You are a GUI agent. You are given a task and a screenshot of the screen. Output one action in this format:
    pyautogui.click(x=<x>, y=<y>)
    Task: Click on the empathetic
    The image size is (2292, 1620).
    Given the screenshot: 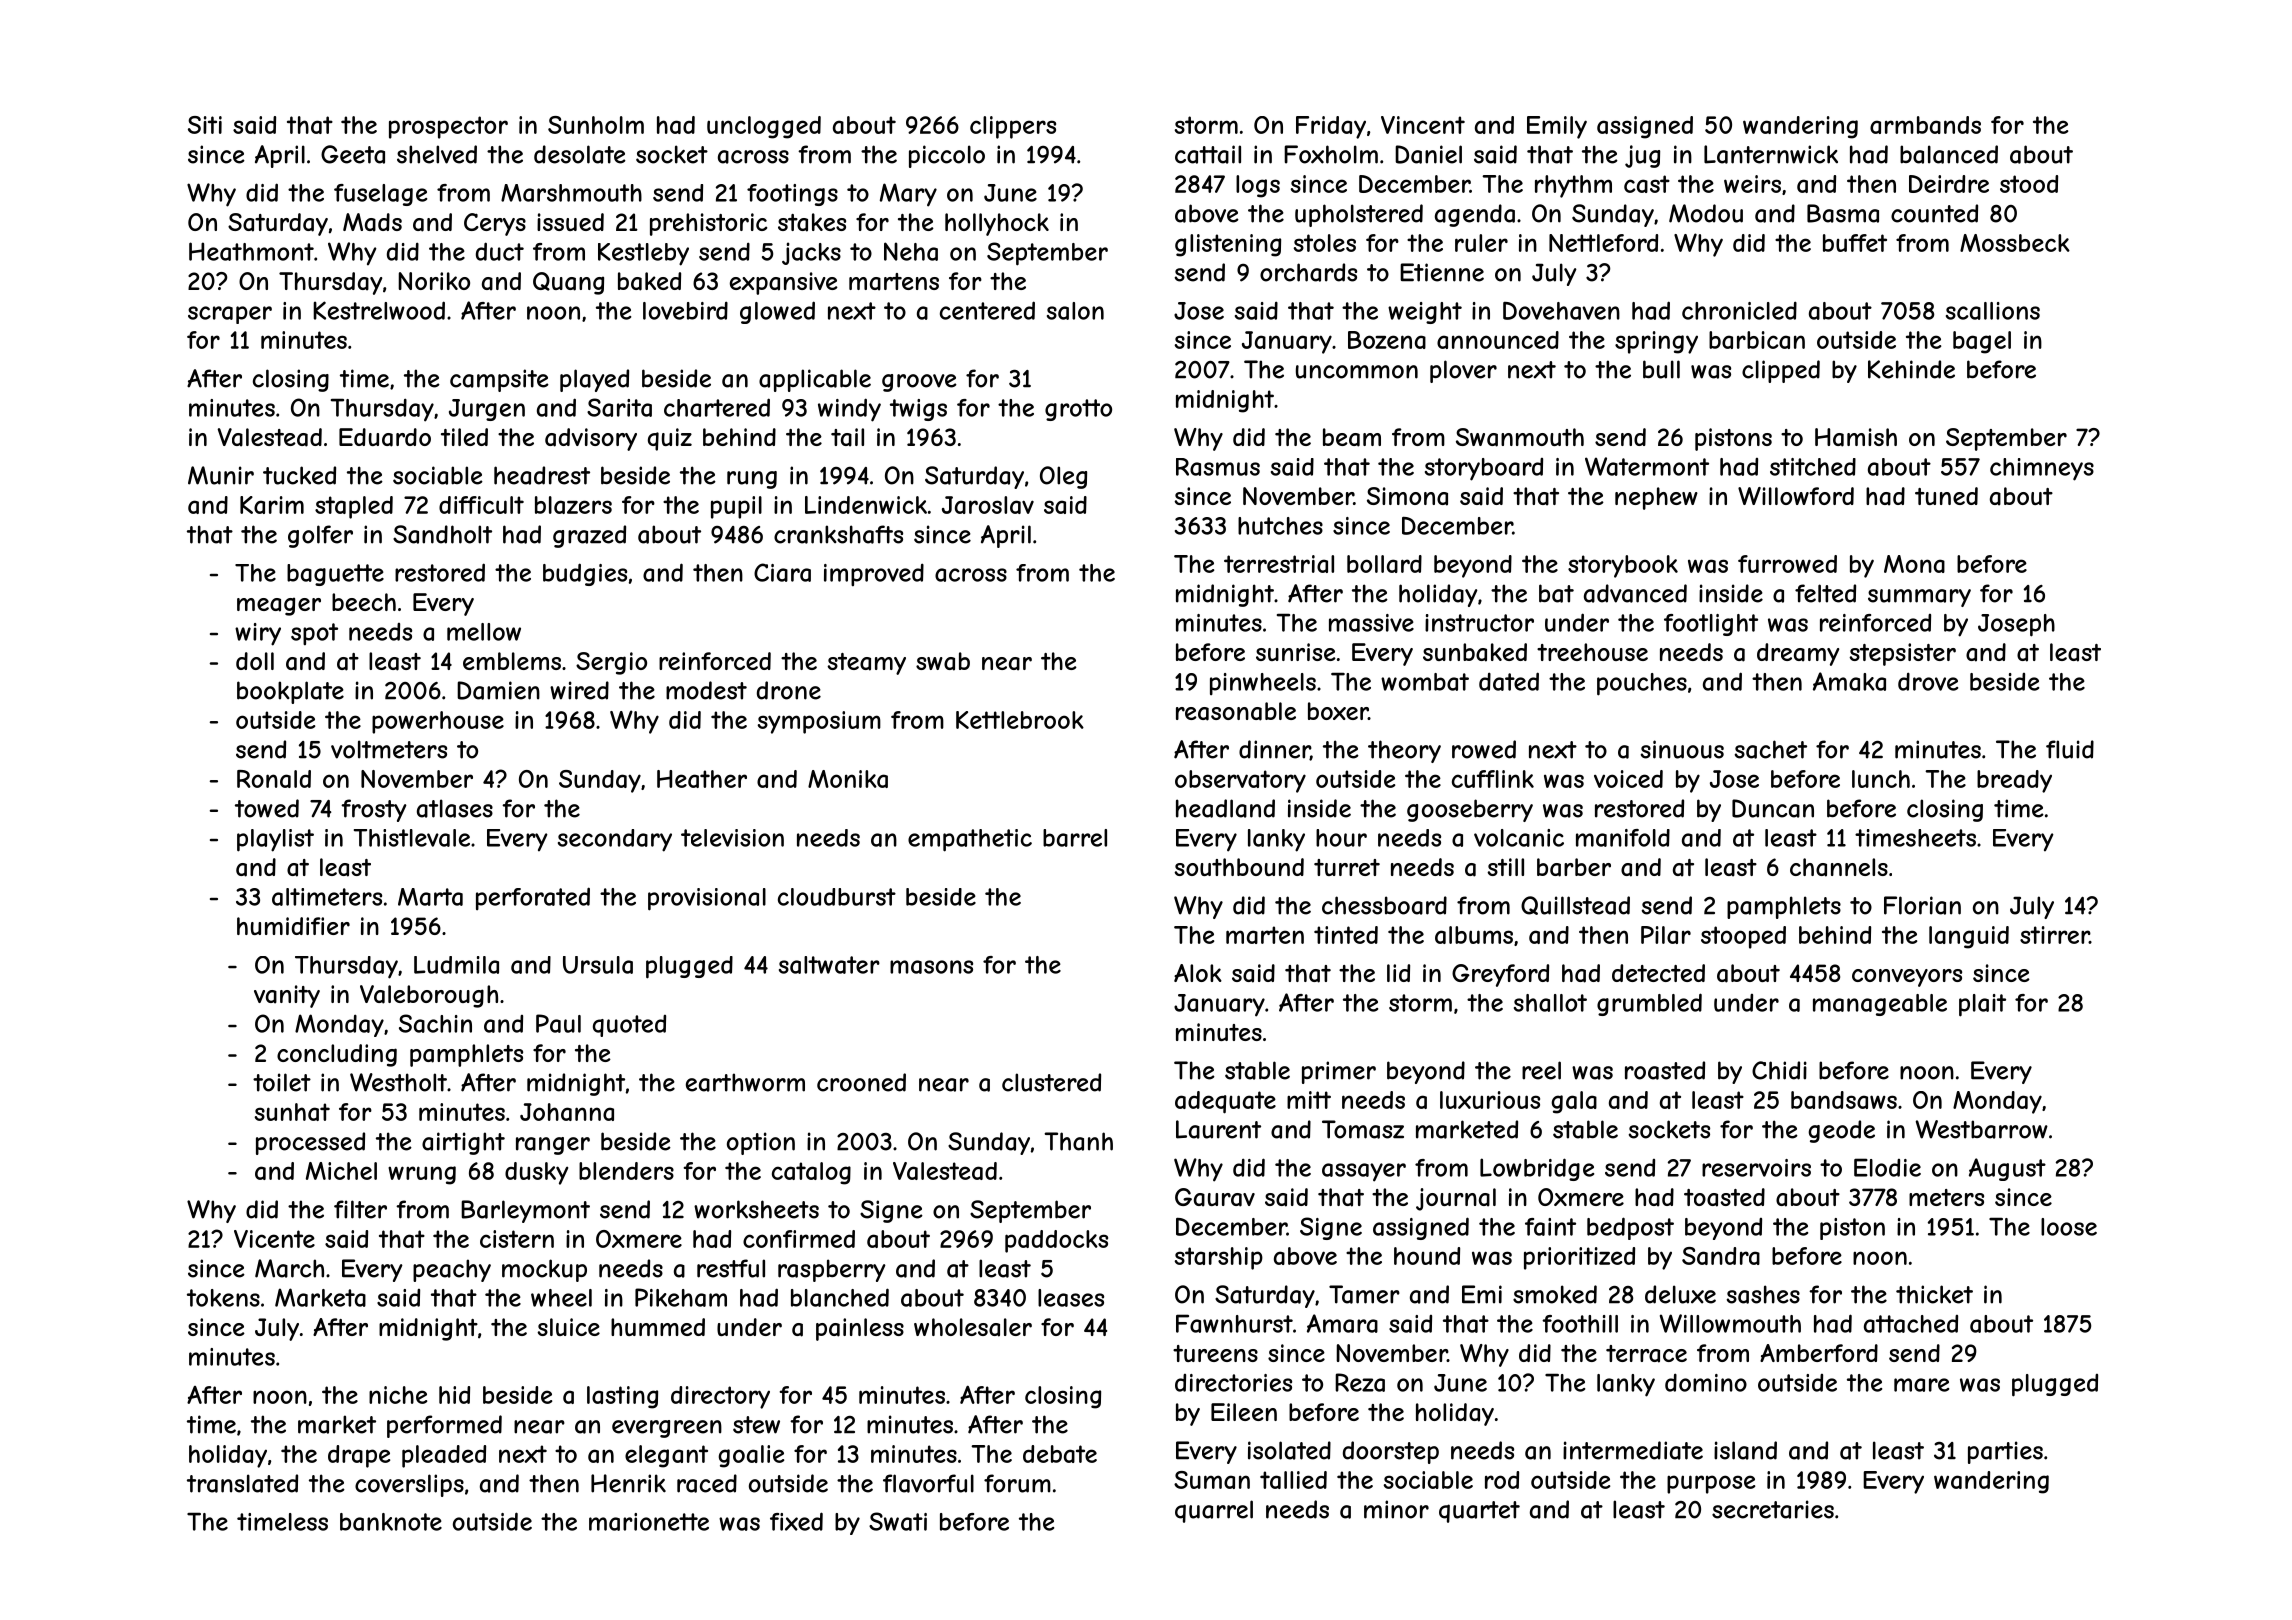 What is the action you would take?
    pyautogui.click(x=970, y=840)
